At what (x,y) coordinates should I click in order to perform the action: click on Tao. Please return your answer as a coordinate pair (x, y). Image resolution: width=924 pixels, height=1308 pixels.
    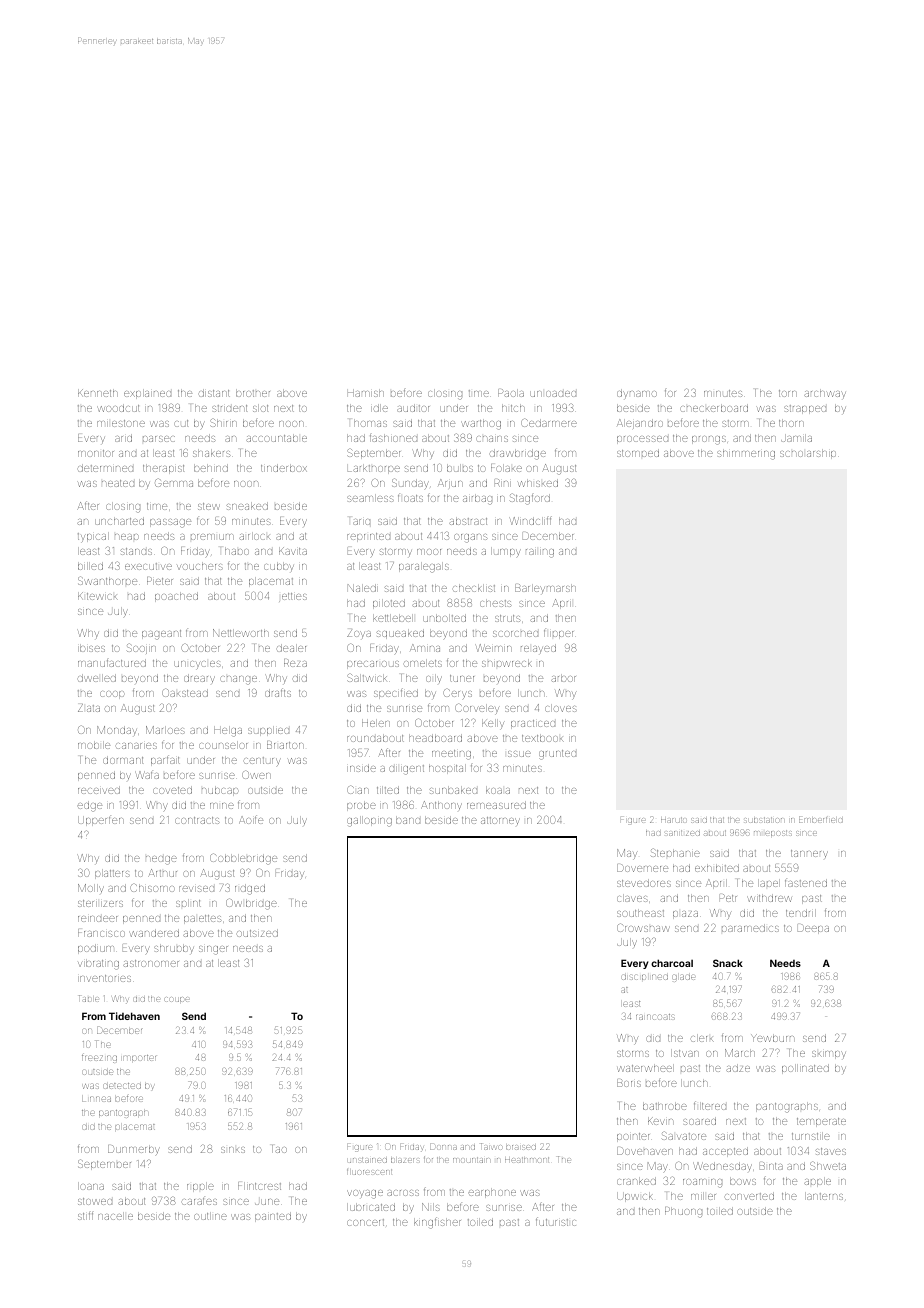
    Looking at the image, I should click on (279, 1149).
